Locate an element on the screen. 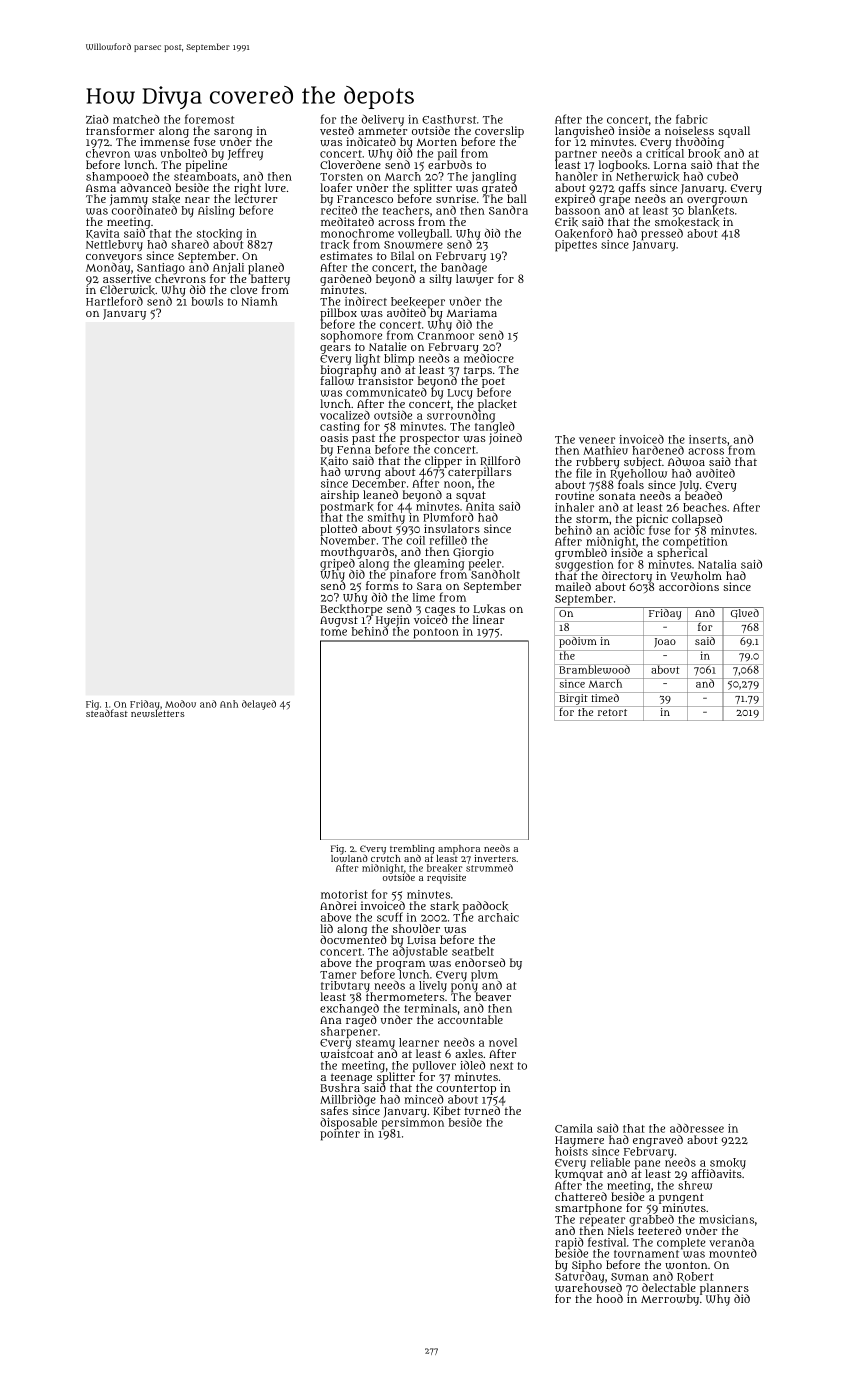 The height and width of the screenshot is (1400, 849). terminals is located at coordinates (431, 1008).
